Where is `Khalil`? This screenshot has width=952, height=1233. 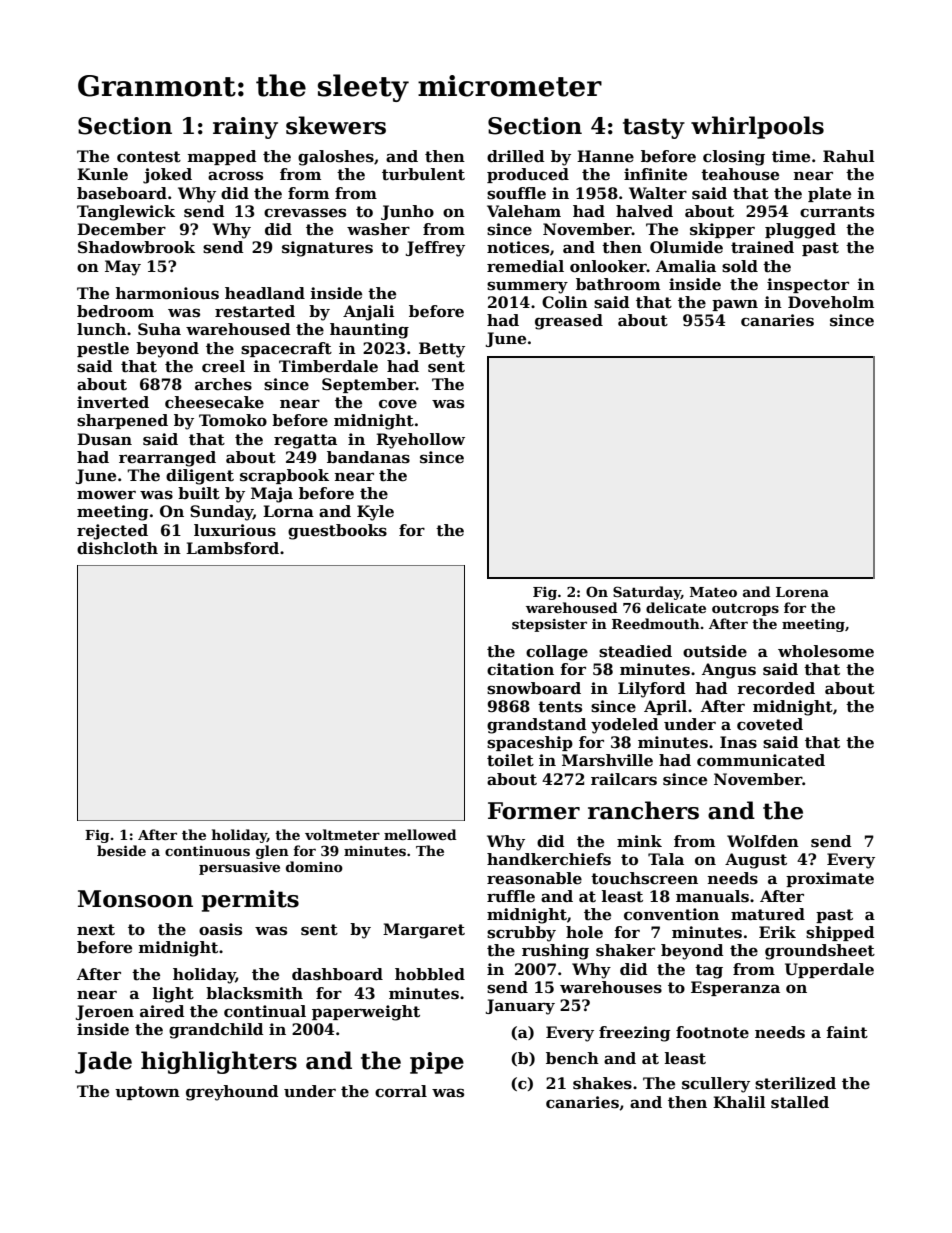
Khalil is located at coordinates (739, 1102).
